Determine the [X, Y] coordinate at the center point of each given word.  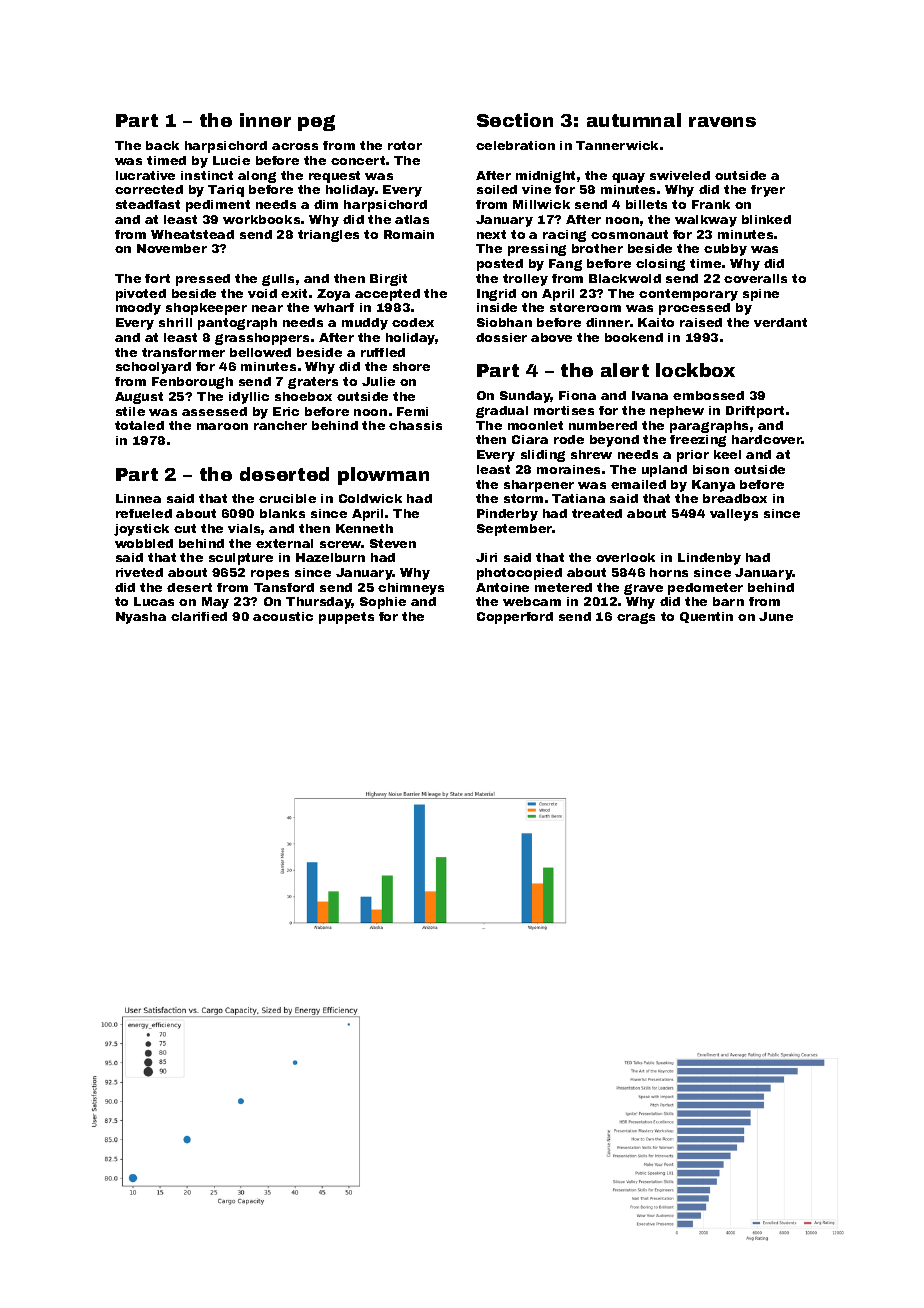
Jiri [486, 557]
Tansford [284, 587]
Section [515, 120]
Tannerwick [617, 145]
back [162, 145]
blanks [282, 513]
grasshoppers [262, 339]
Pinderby [507, 515]
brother [597, 248]
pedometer [705, 589]
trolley [525, 280]
